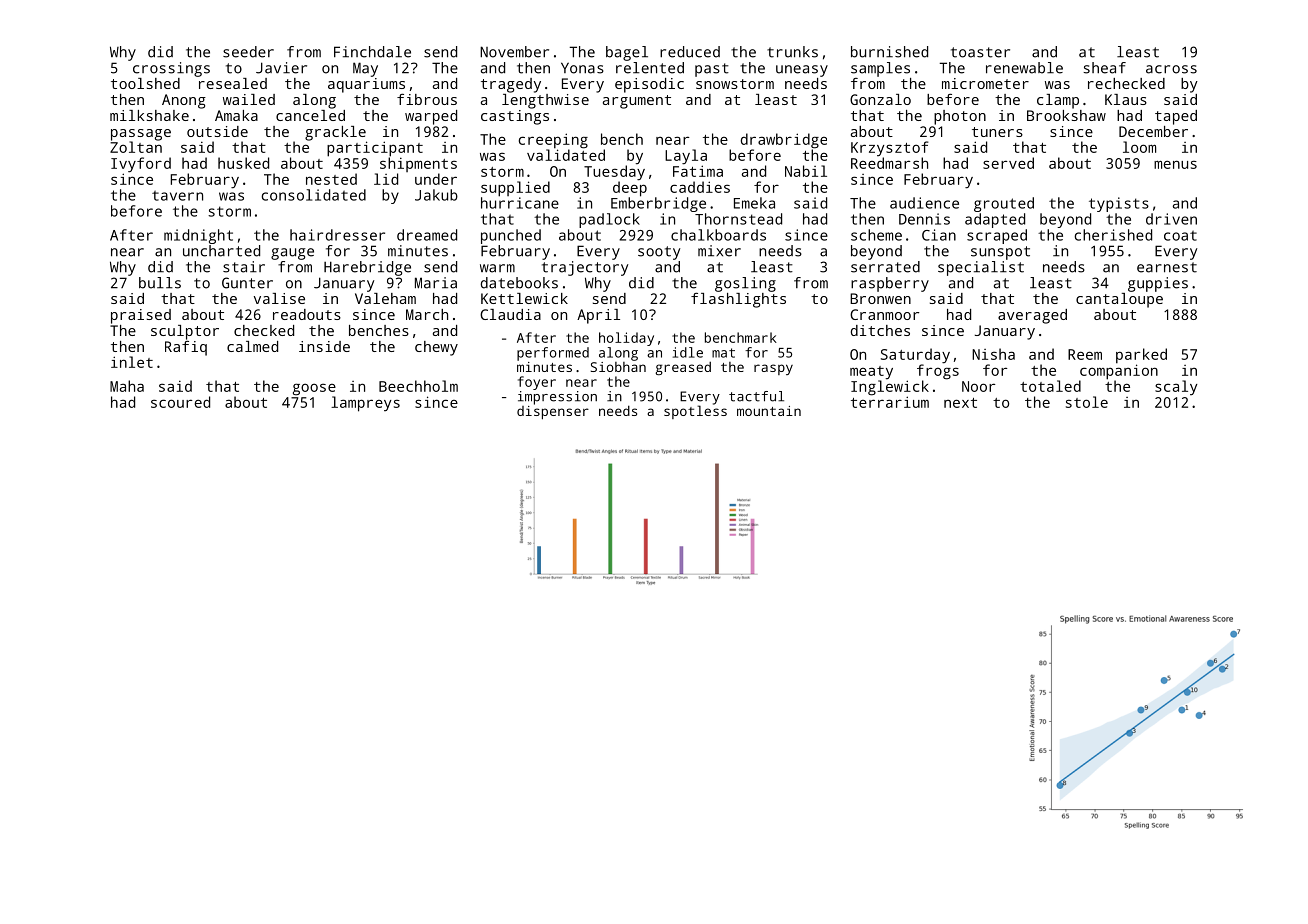 The width and height of the screenshot is (1308, 924). Describe the element at coordinates (1141, 356) in the screenshot. I see `parked` at that location.
